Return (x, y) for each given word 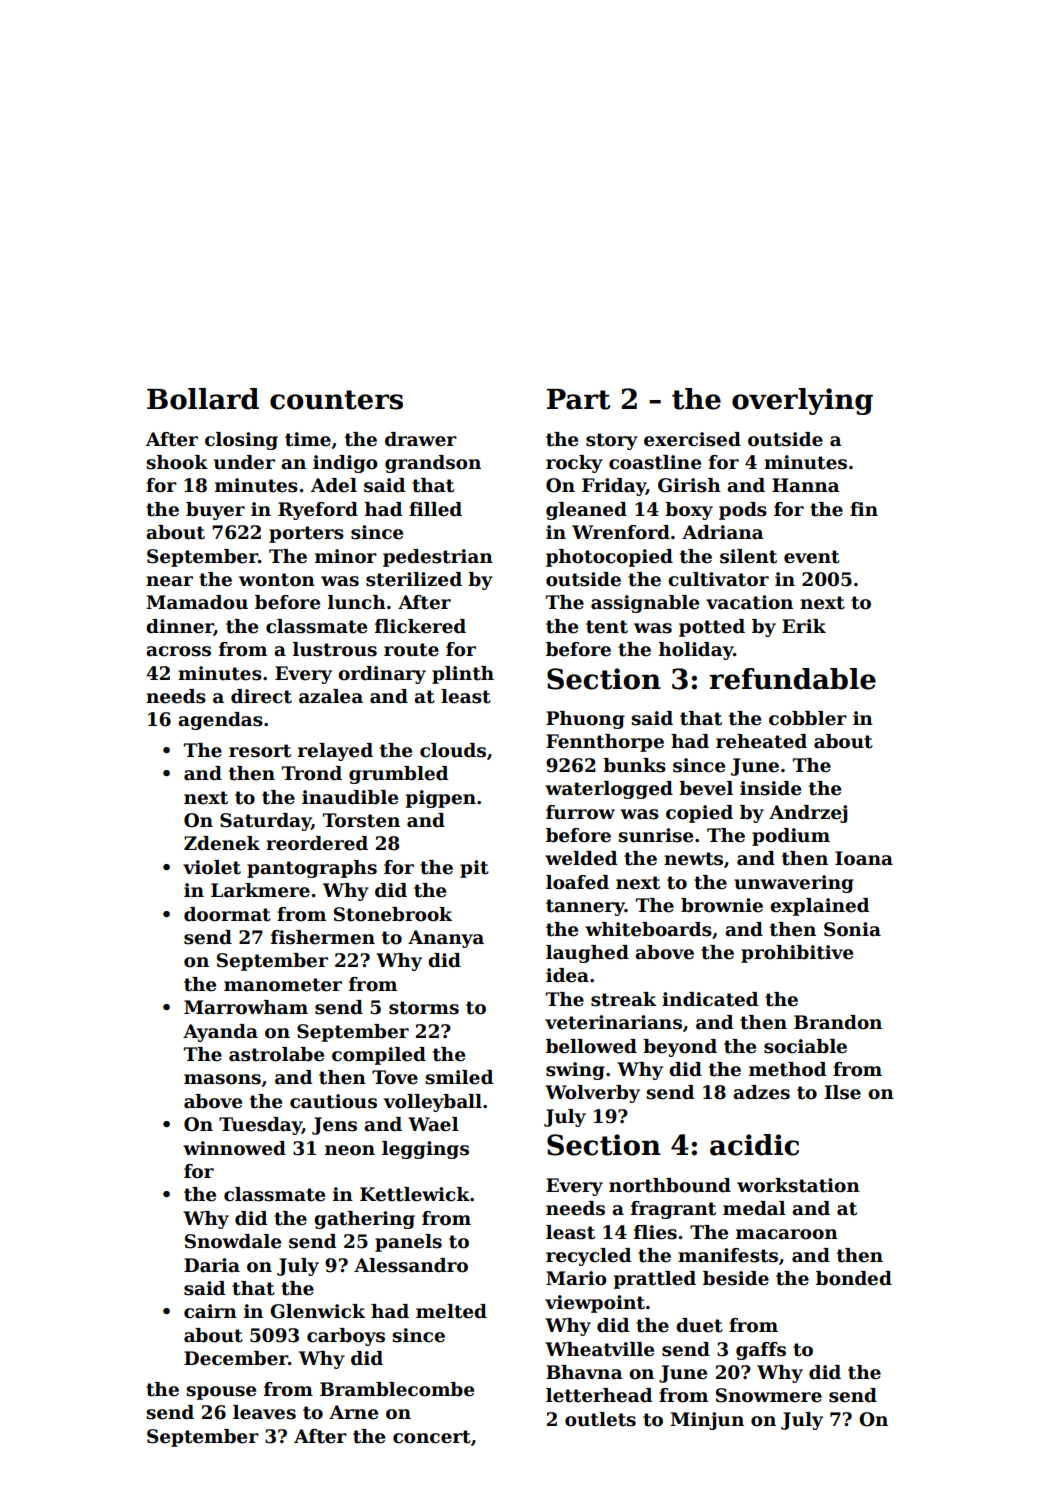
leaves (264, 1412)
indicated (710, 999)
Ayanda (220, 1033)
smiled (459, 1077)
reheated (761, 741)
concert (432, 1437)
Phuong (585, 720)
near (169, 581)
